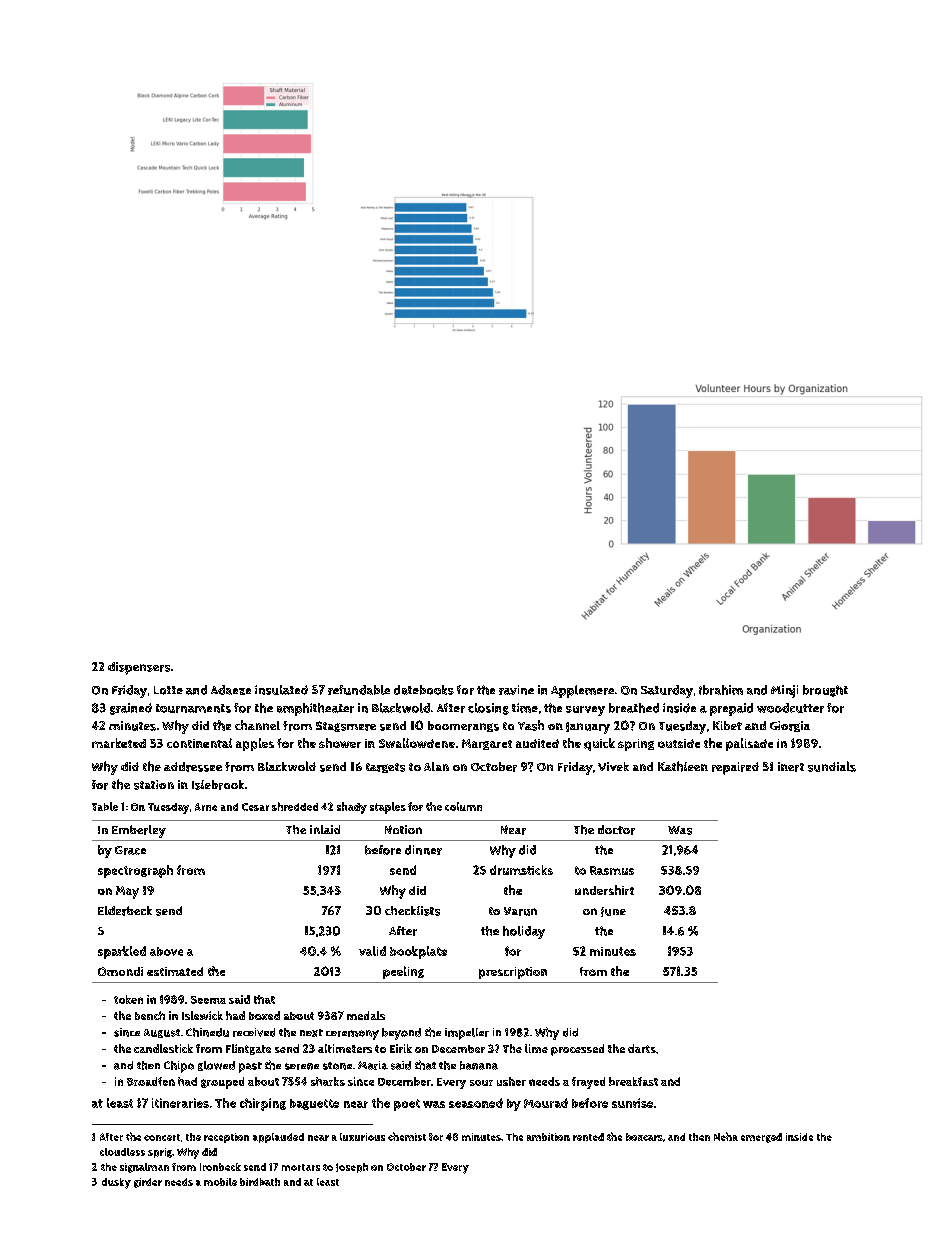 This screenshot has height=1233, width=952. What do you see at coordinates (412, 911) in the screenshot?
I see `checklists` at bounding box center [412, 911].
